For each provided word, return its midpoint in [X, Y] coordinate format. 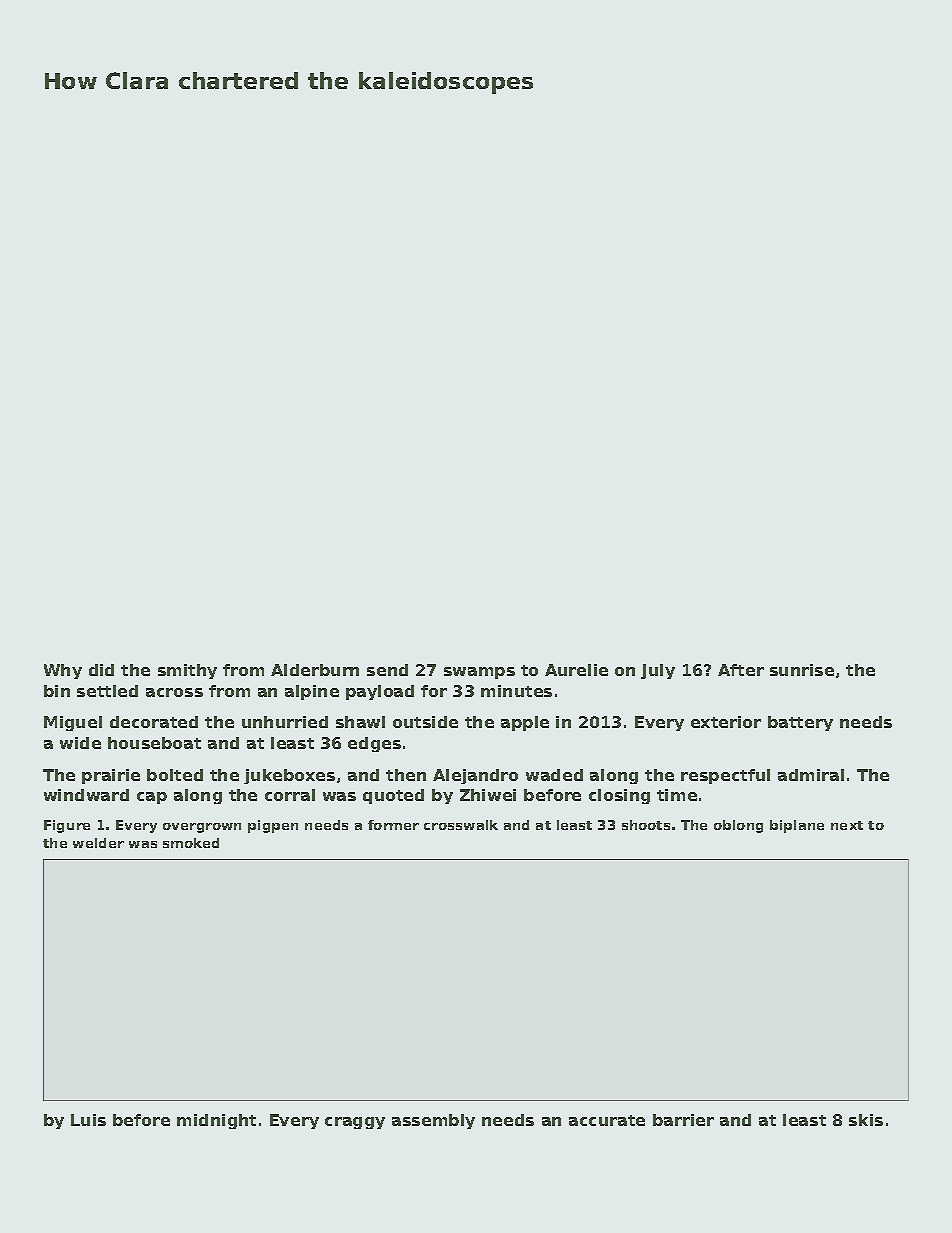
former [393, 825]
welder [98, 843]
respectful [725, 776]
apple [525, 723]
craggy [355, 1123]
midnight [216, 1121]
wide [80, 743]
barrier [683, 1120]
